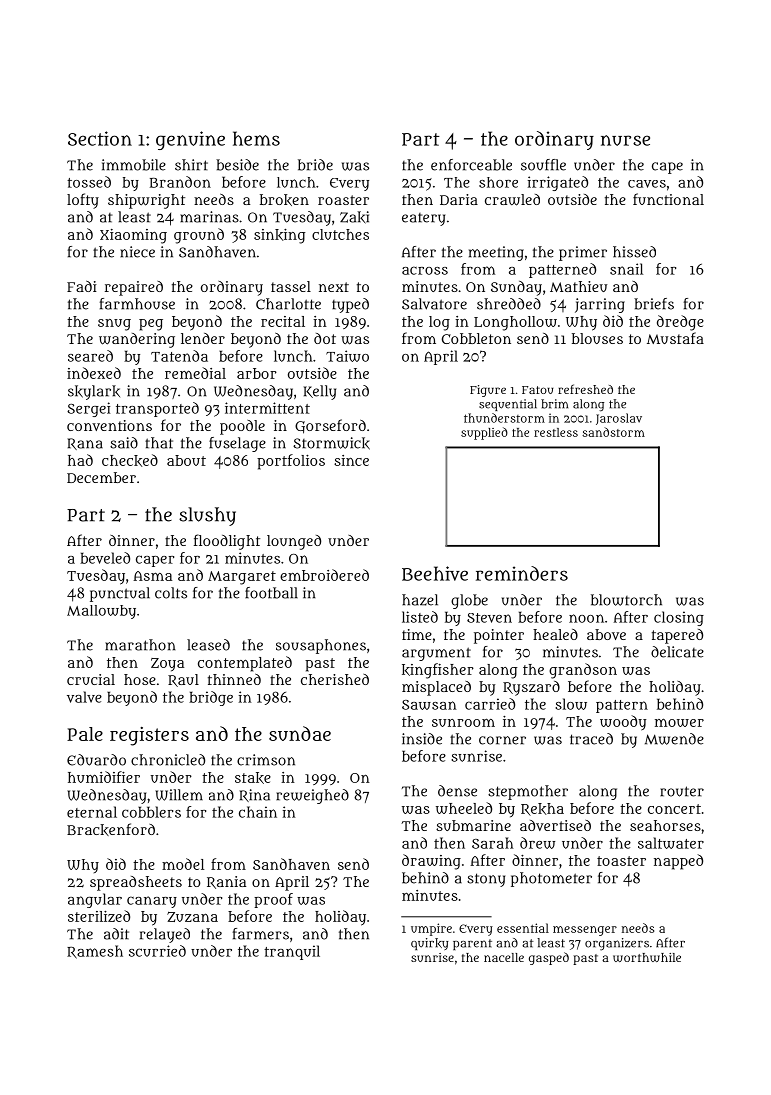  What do you see at coordinates (330, 426) in the screenshot?
I see `Gorseford` at bounding box center [330, 426].
